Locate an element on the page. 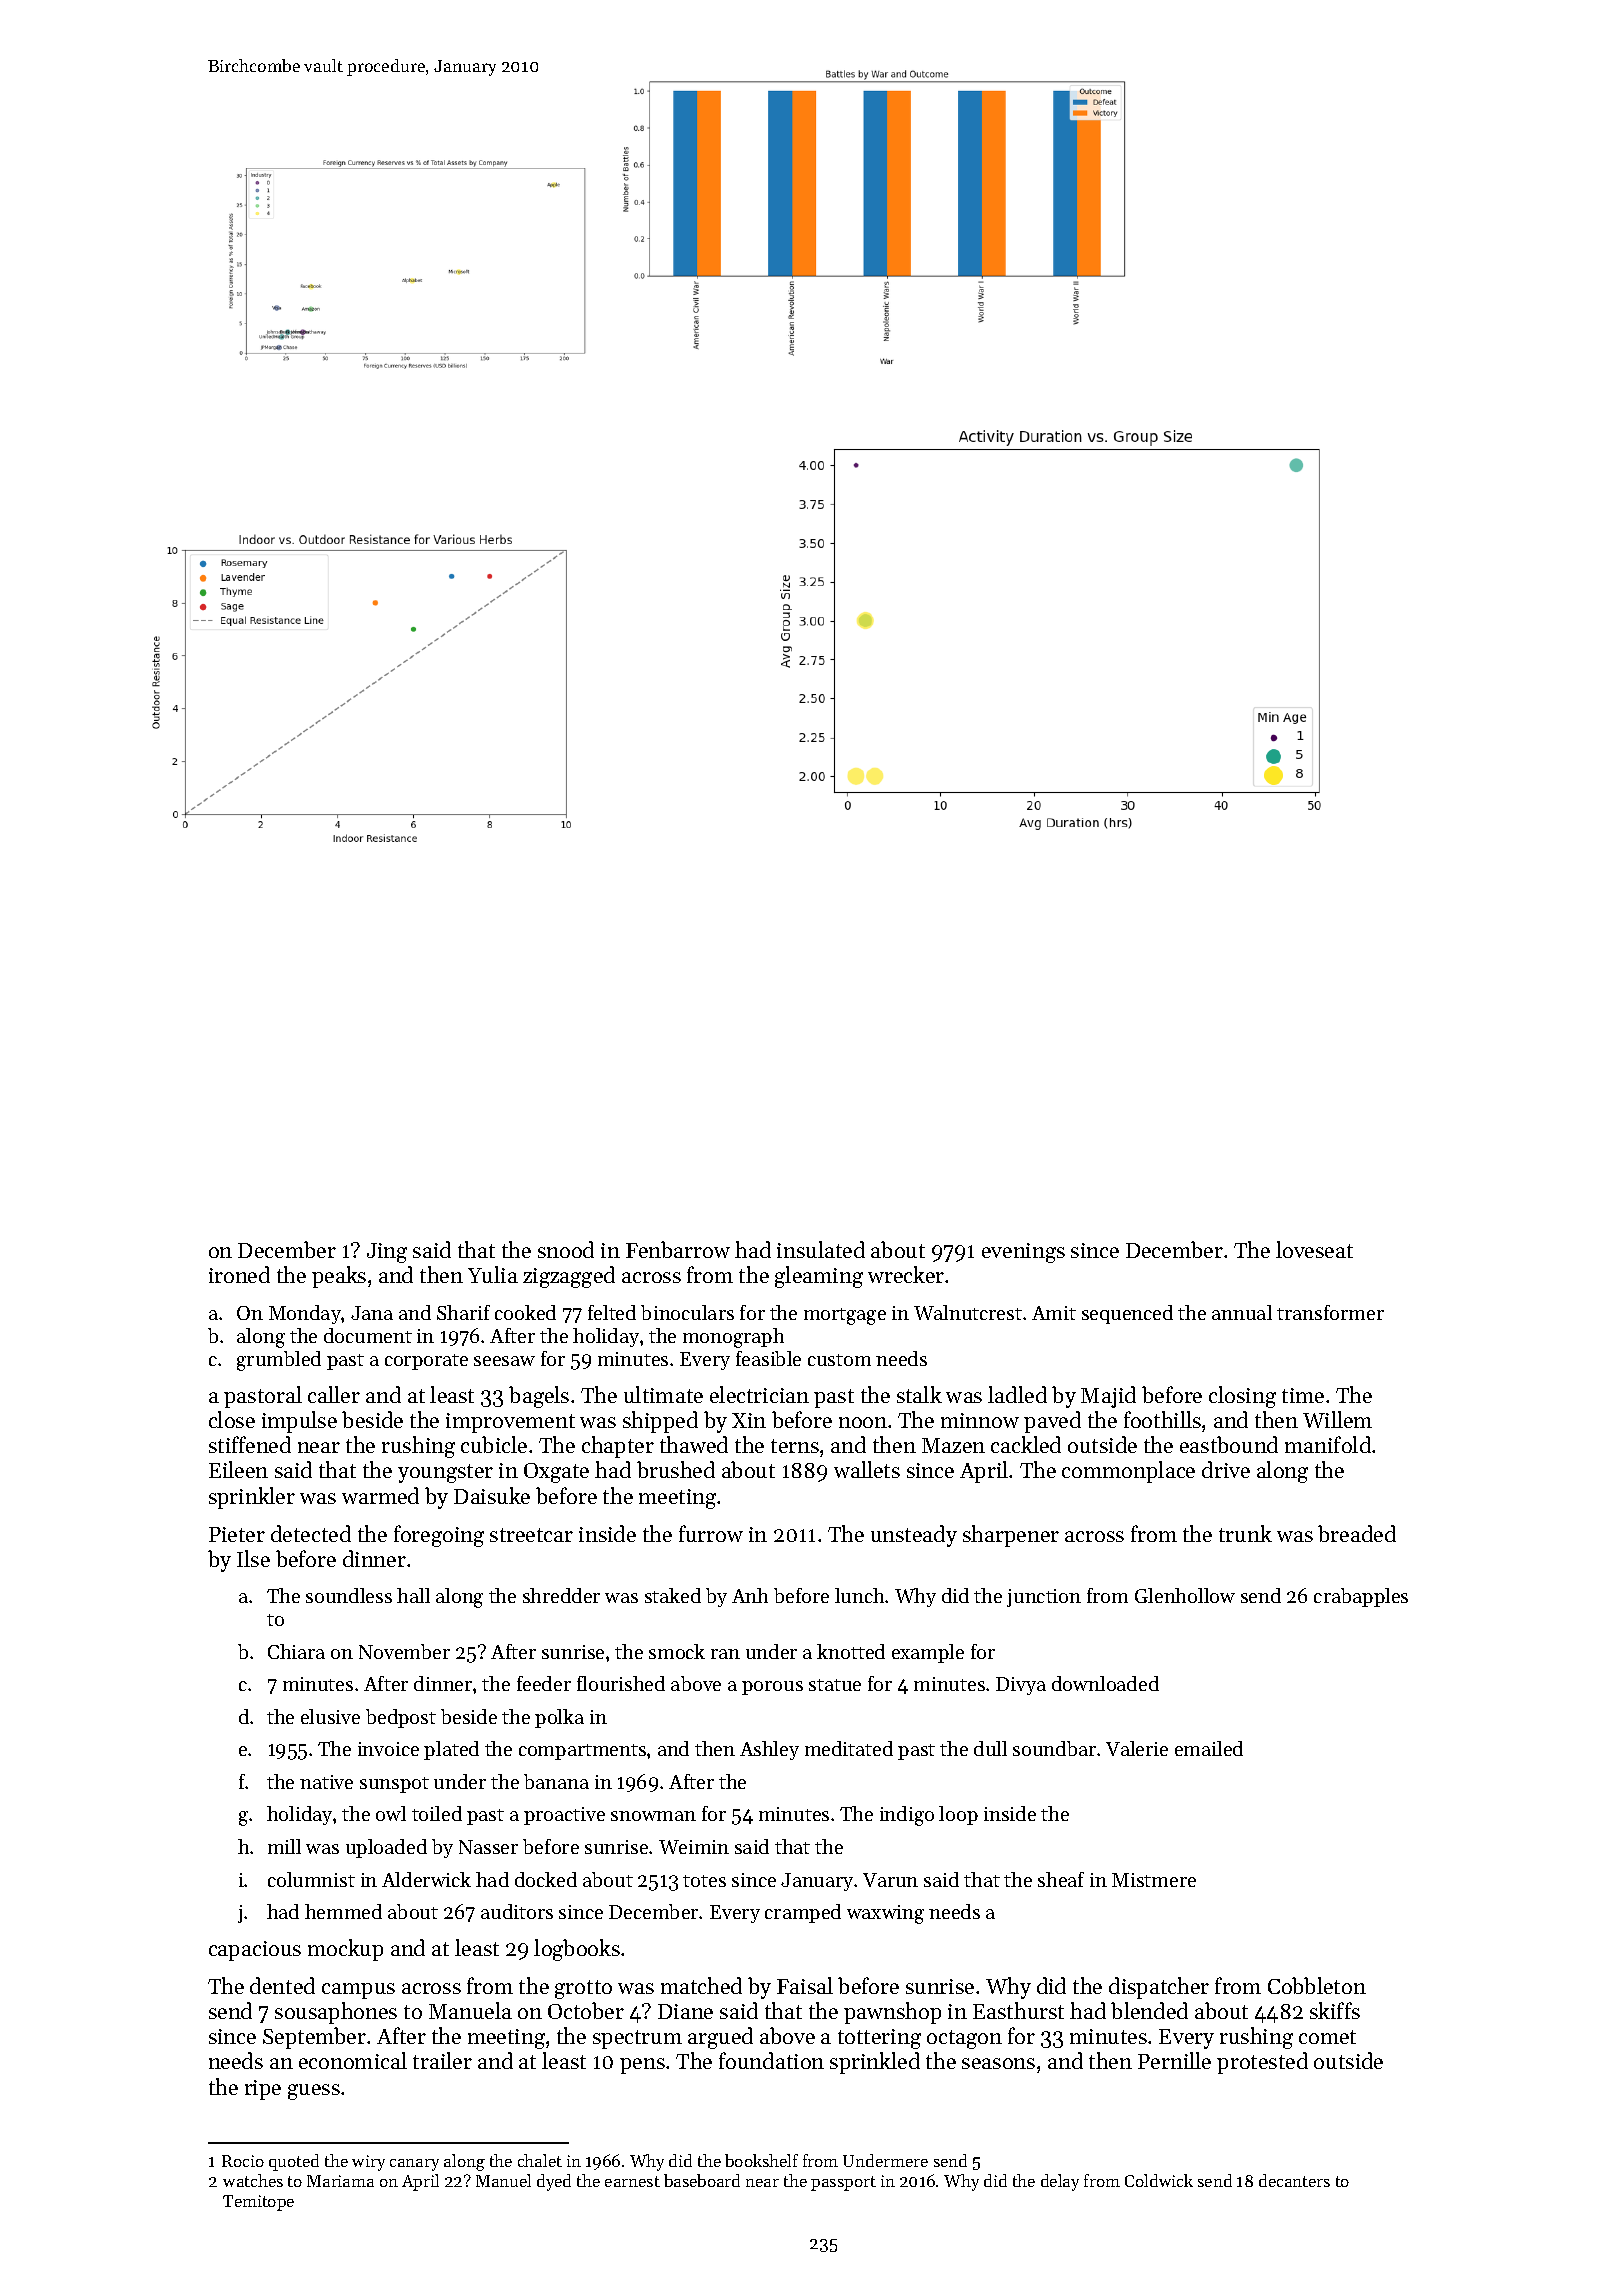  evenings is located at coordinates (1023, 1253).
